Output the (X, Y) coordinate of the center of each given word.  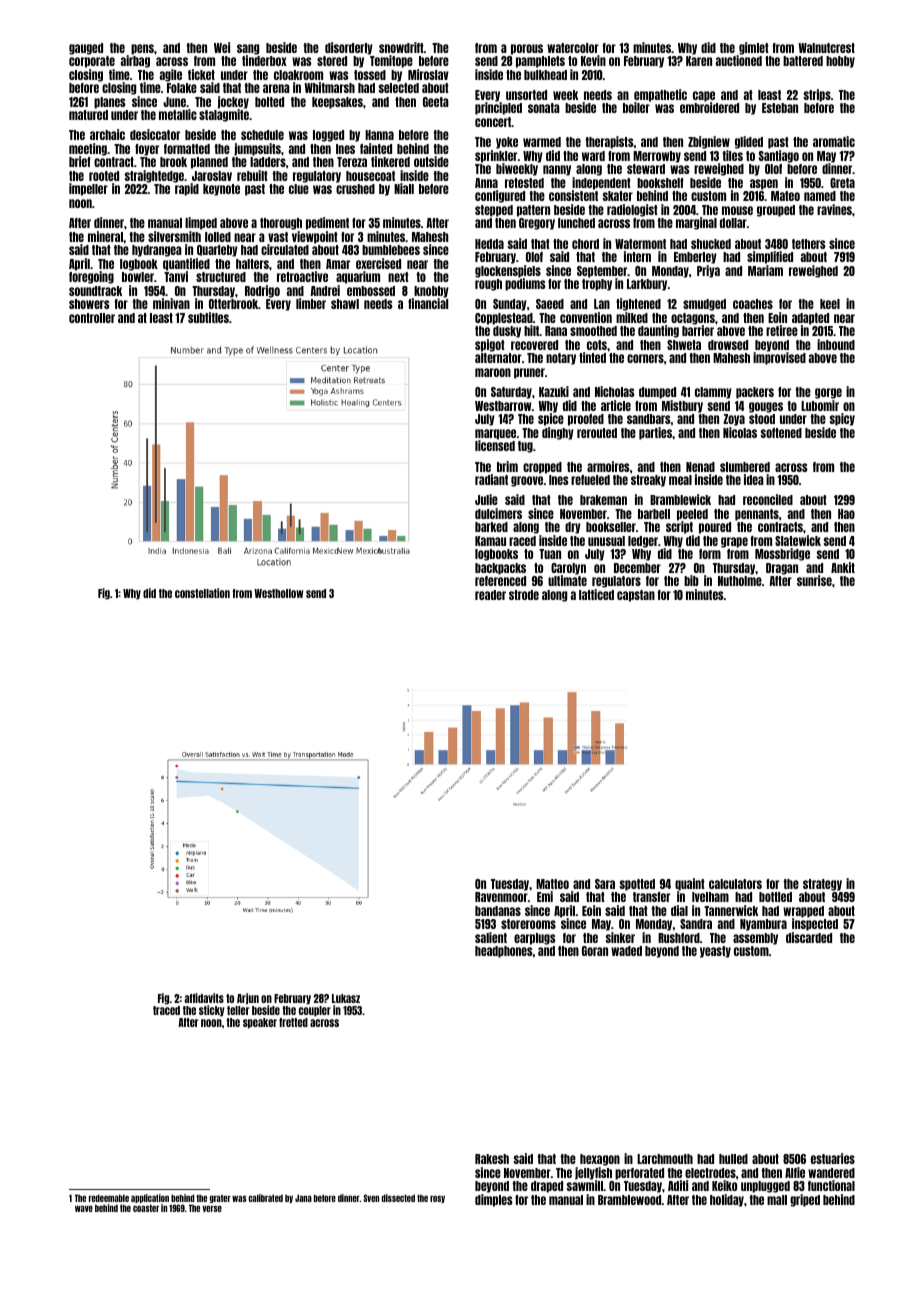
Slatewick (798, 540)
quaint (690, 884)
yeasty (715, 952)
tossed (370, 75)
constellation (202, 593)
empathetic (660, 95)
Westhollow (278, 593)
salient (491, 937)
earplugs (535, 939)
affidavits (204, 998)
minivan (171, 303)
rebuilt (252, 175)
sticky (212, 1011)
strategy (822, 885)
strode (524, 595)
